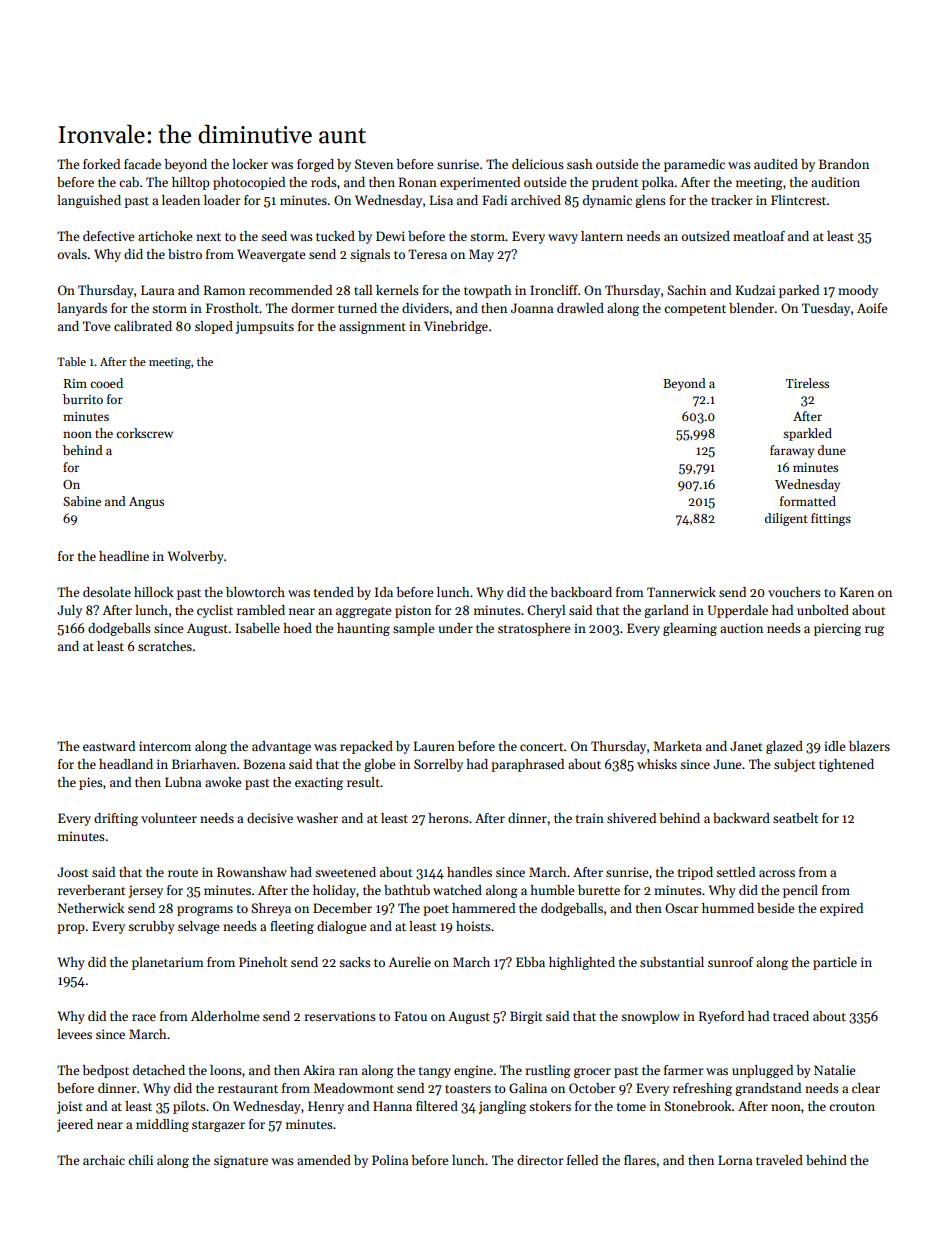 This screenshot has width=952, height=1233. I want to click on grocer, so click(592, 1073).
